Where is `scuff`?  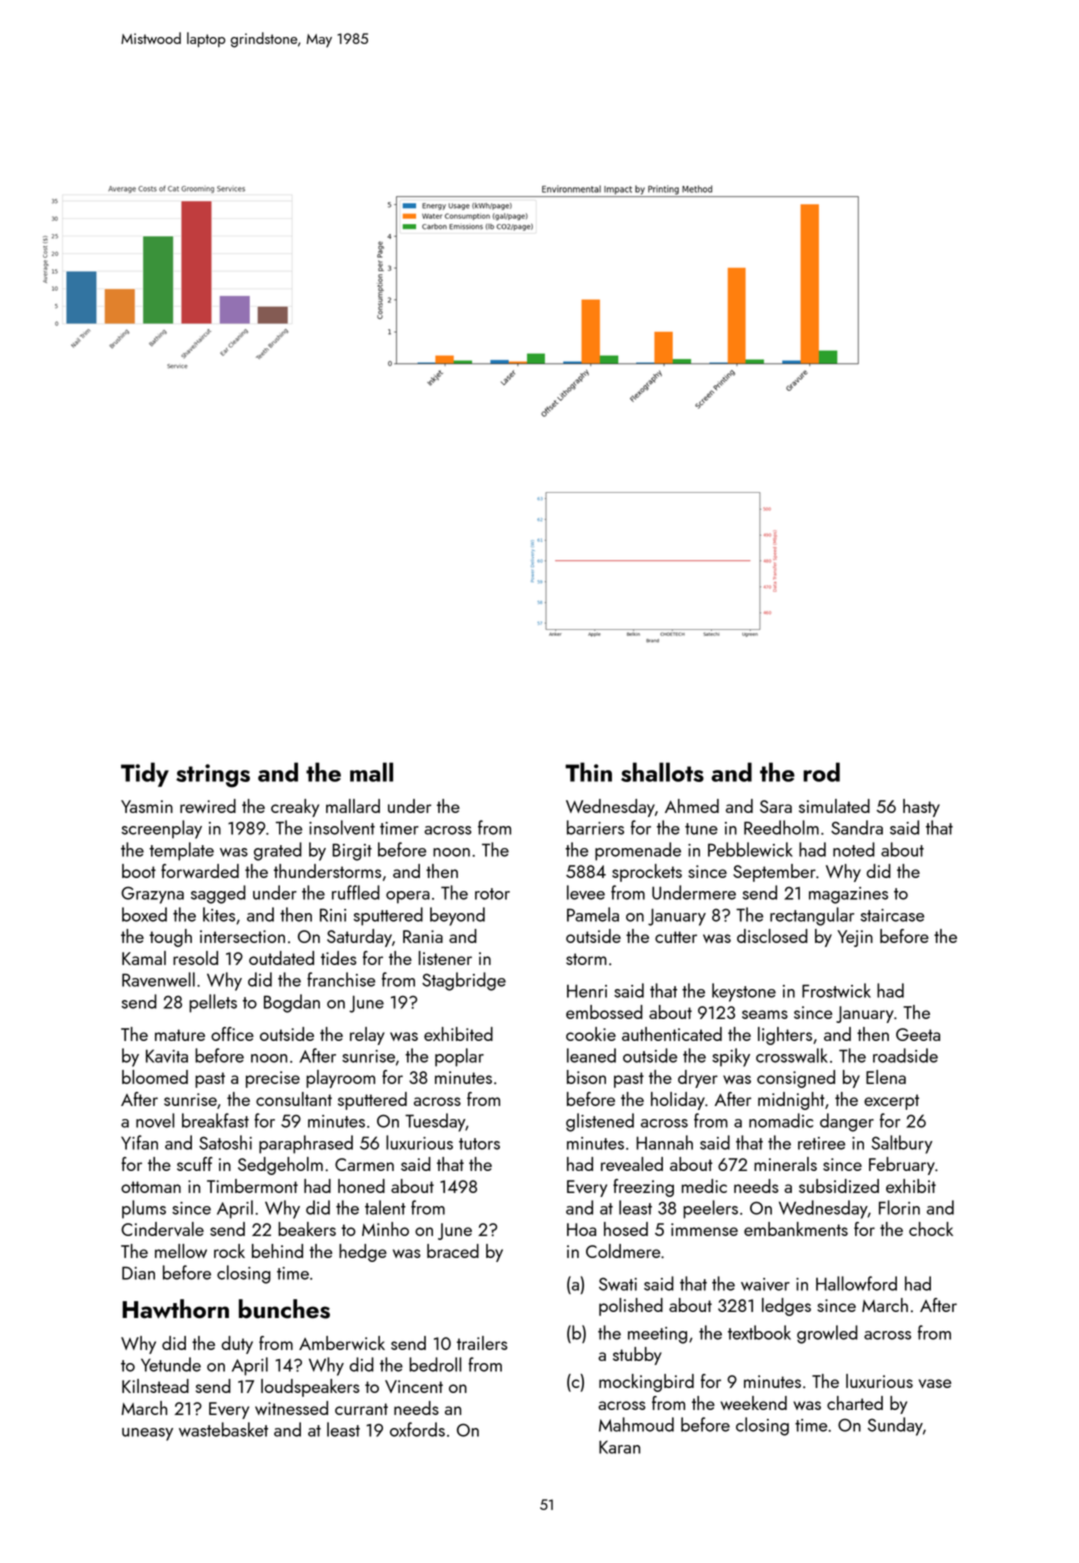
scuff is located at coordinates (195, 1164).
